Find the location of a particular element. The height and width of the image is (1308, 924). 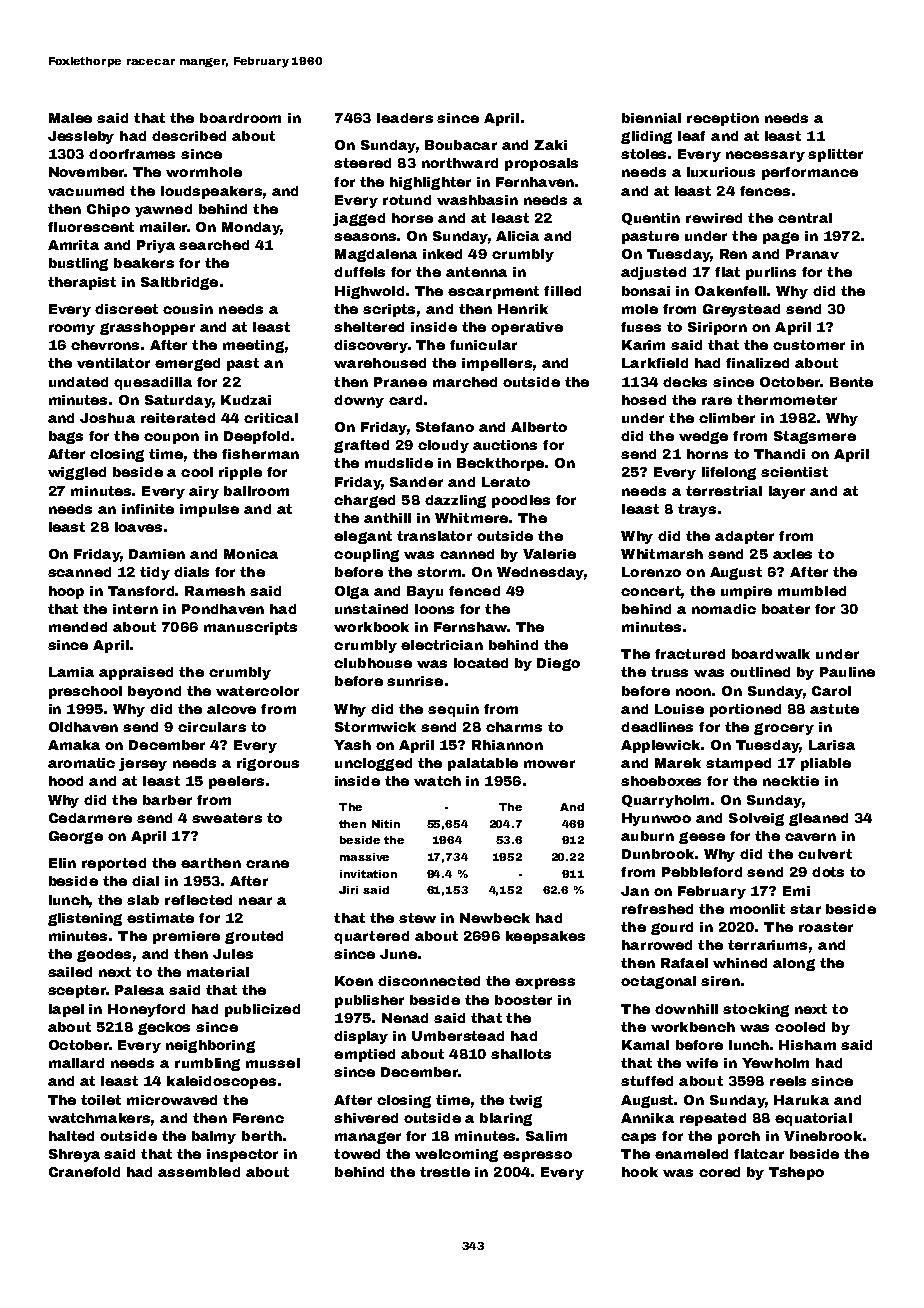

boardroom is located at coordinates (240, 118).
